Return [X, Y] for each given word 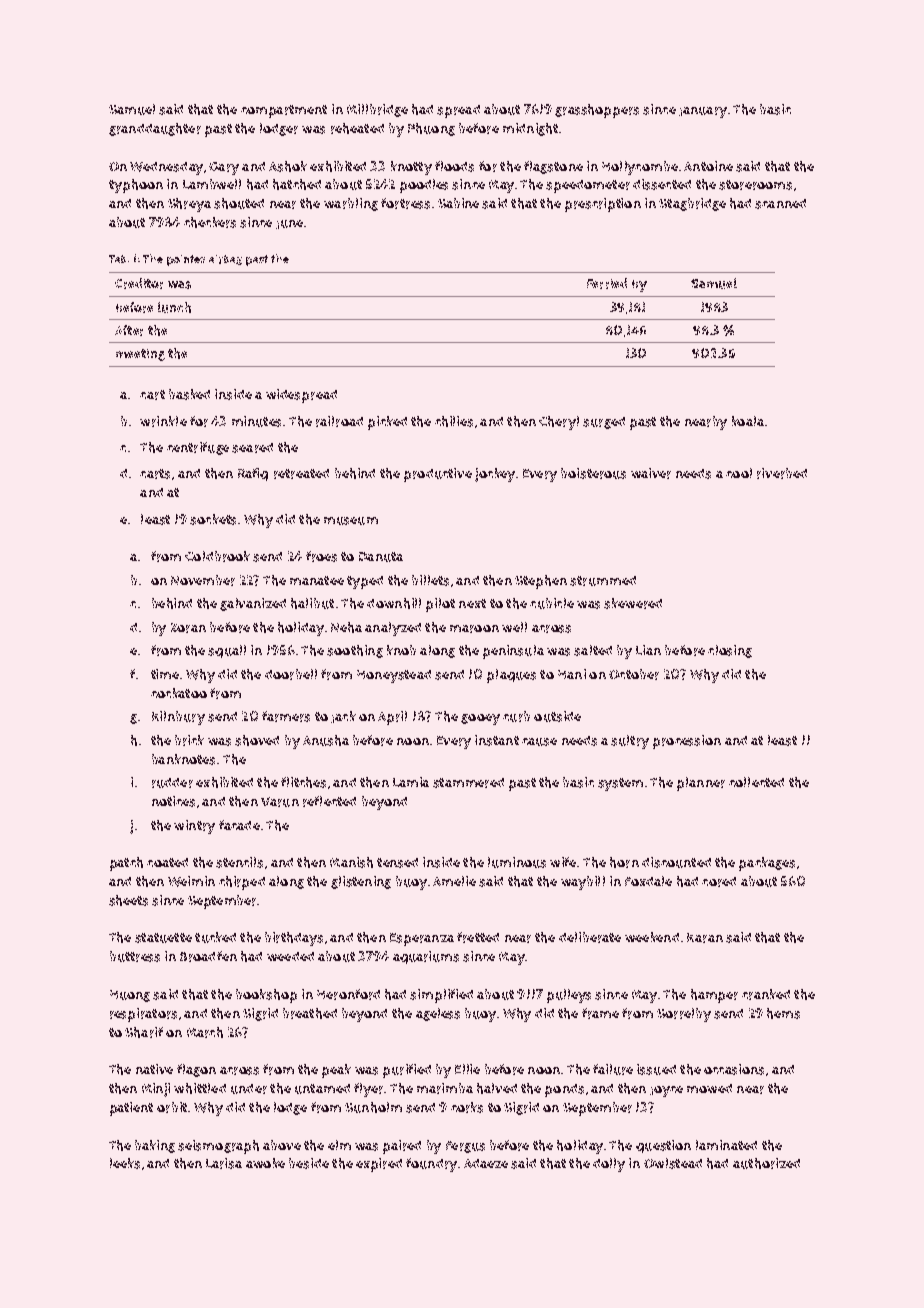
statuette [163, 938]
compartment [284, 111]
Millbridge [377, 110]
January [703, 112]
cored [719, 882]
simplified [441, 996]
